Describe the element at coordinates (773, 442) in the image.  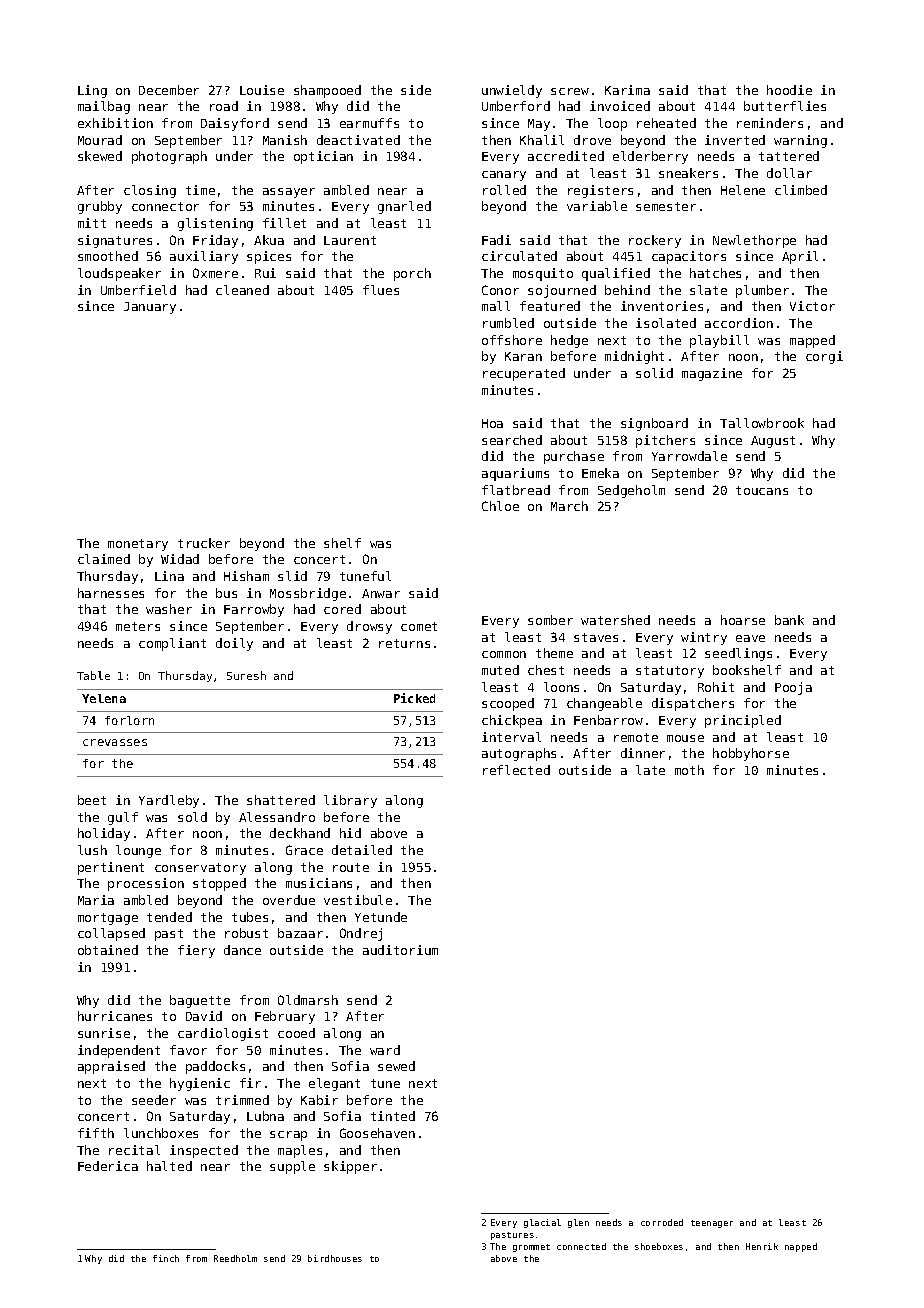
I see `August` at that location.
